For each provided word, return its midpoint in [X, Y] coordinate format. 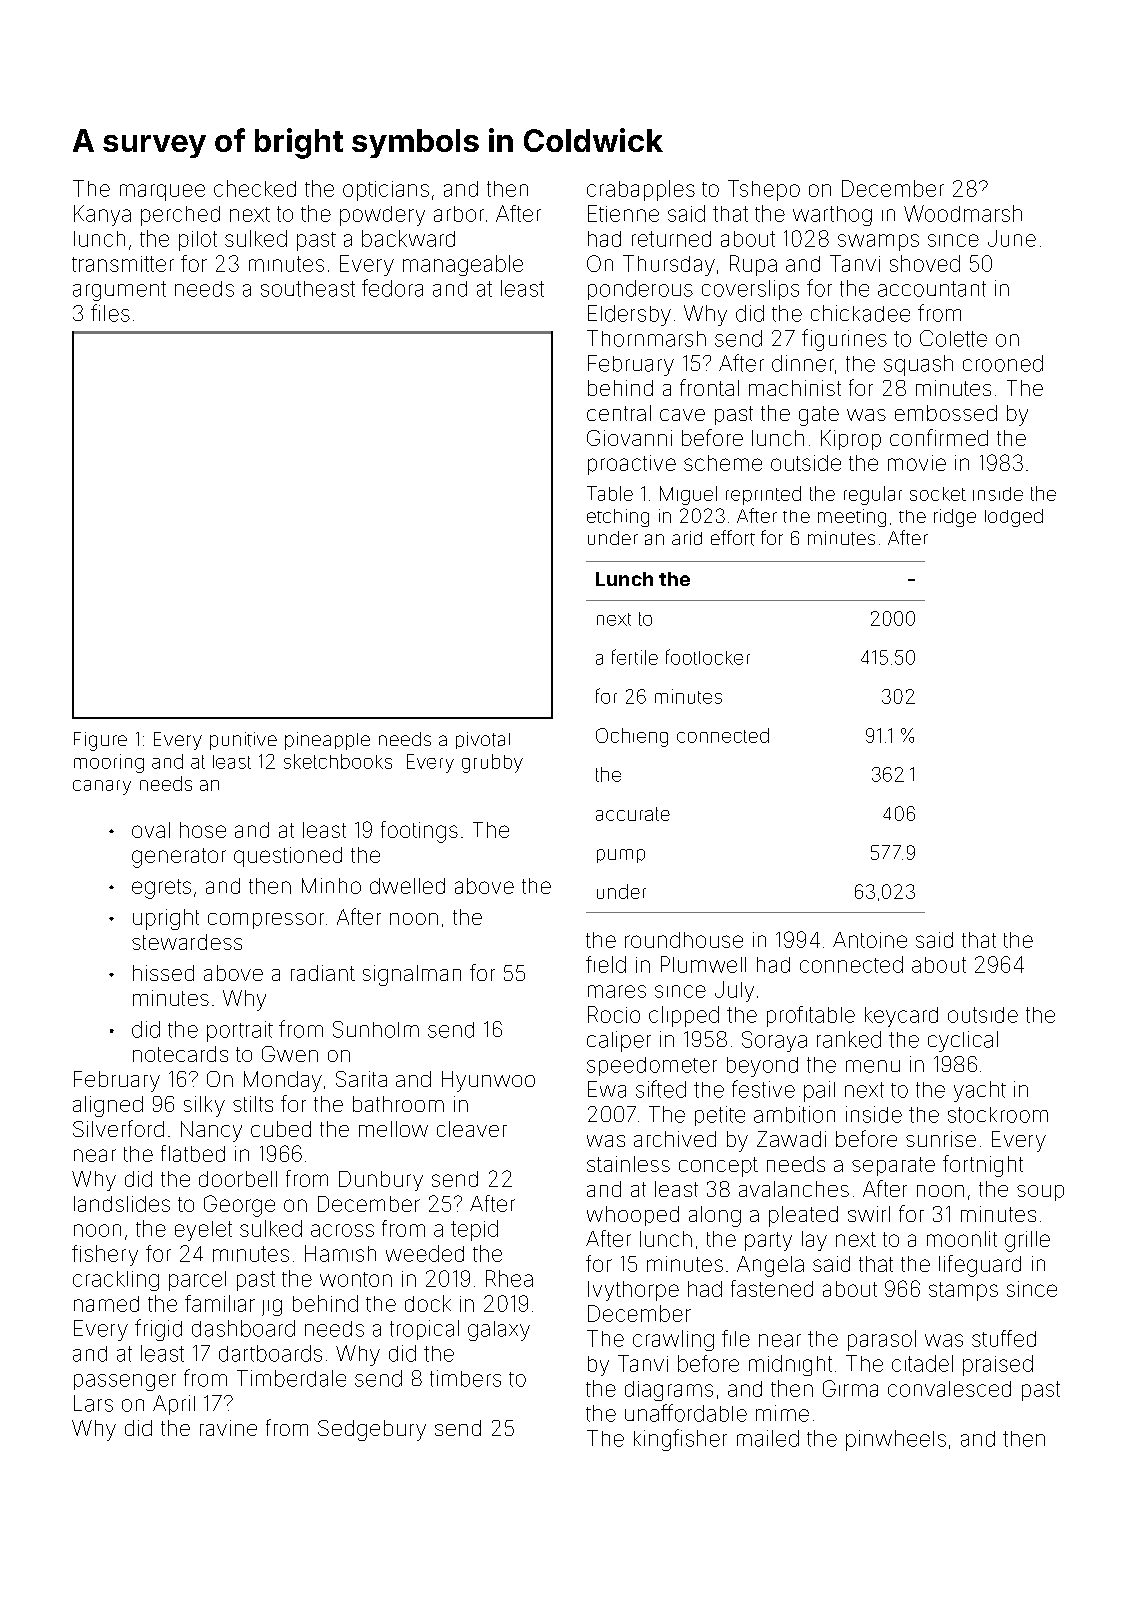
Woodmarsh [963, 213]
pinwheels [896, 1440]
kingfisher [680, 1440]
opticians [386, 191]
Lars [93, 1403]
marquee [162, 192]
